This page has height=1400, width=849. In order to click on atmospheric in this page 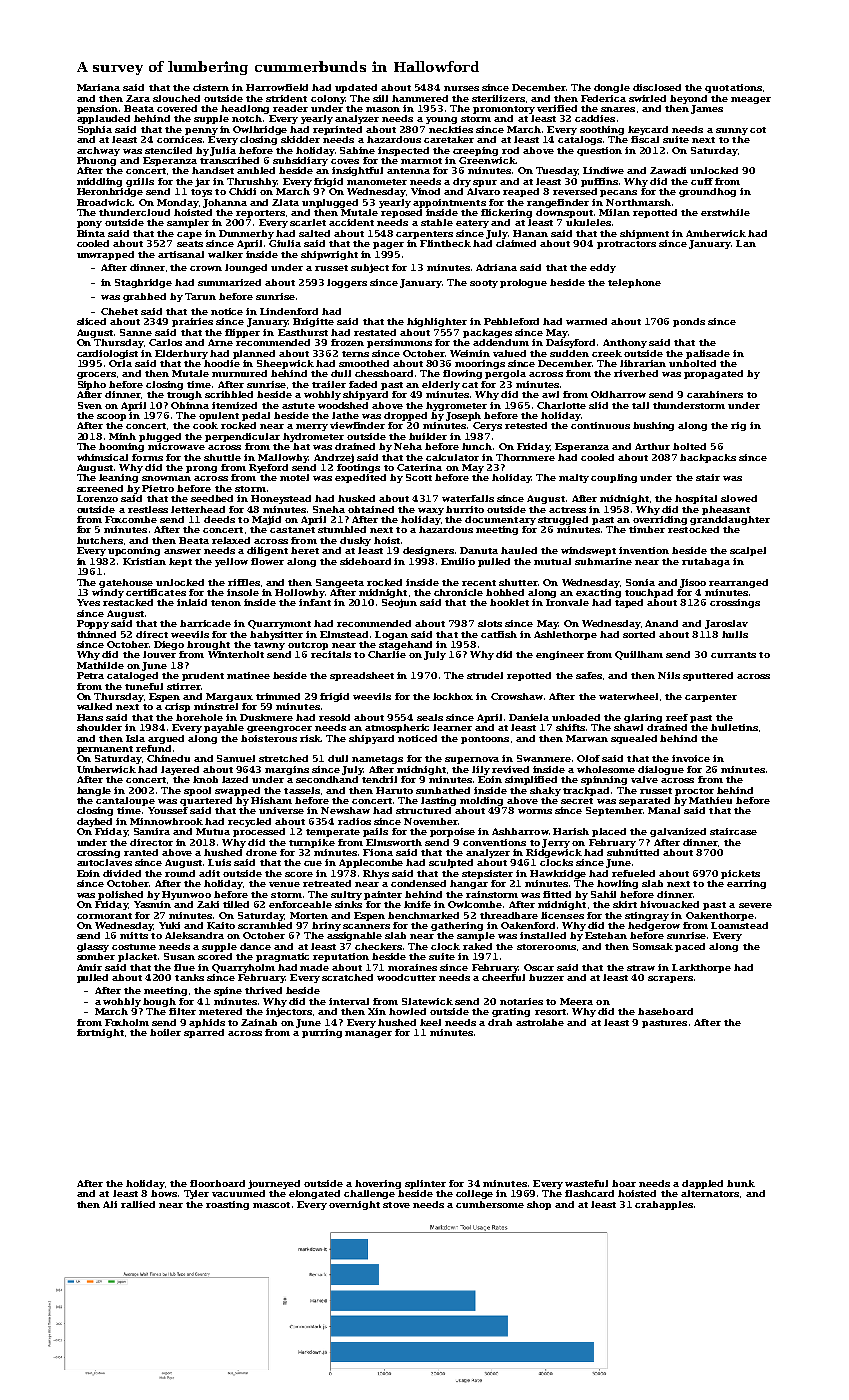, I will do `click(397, 728)`.
